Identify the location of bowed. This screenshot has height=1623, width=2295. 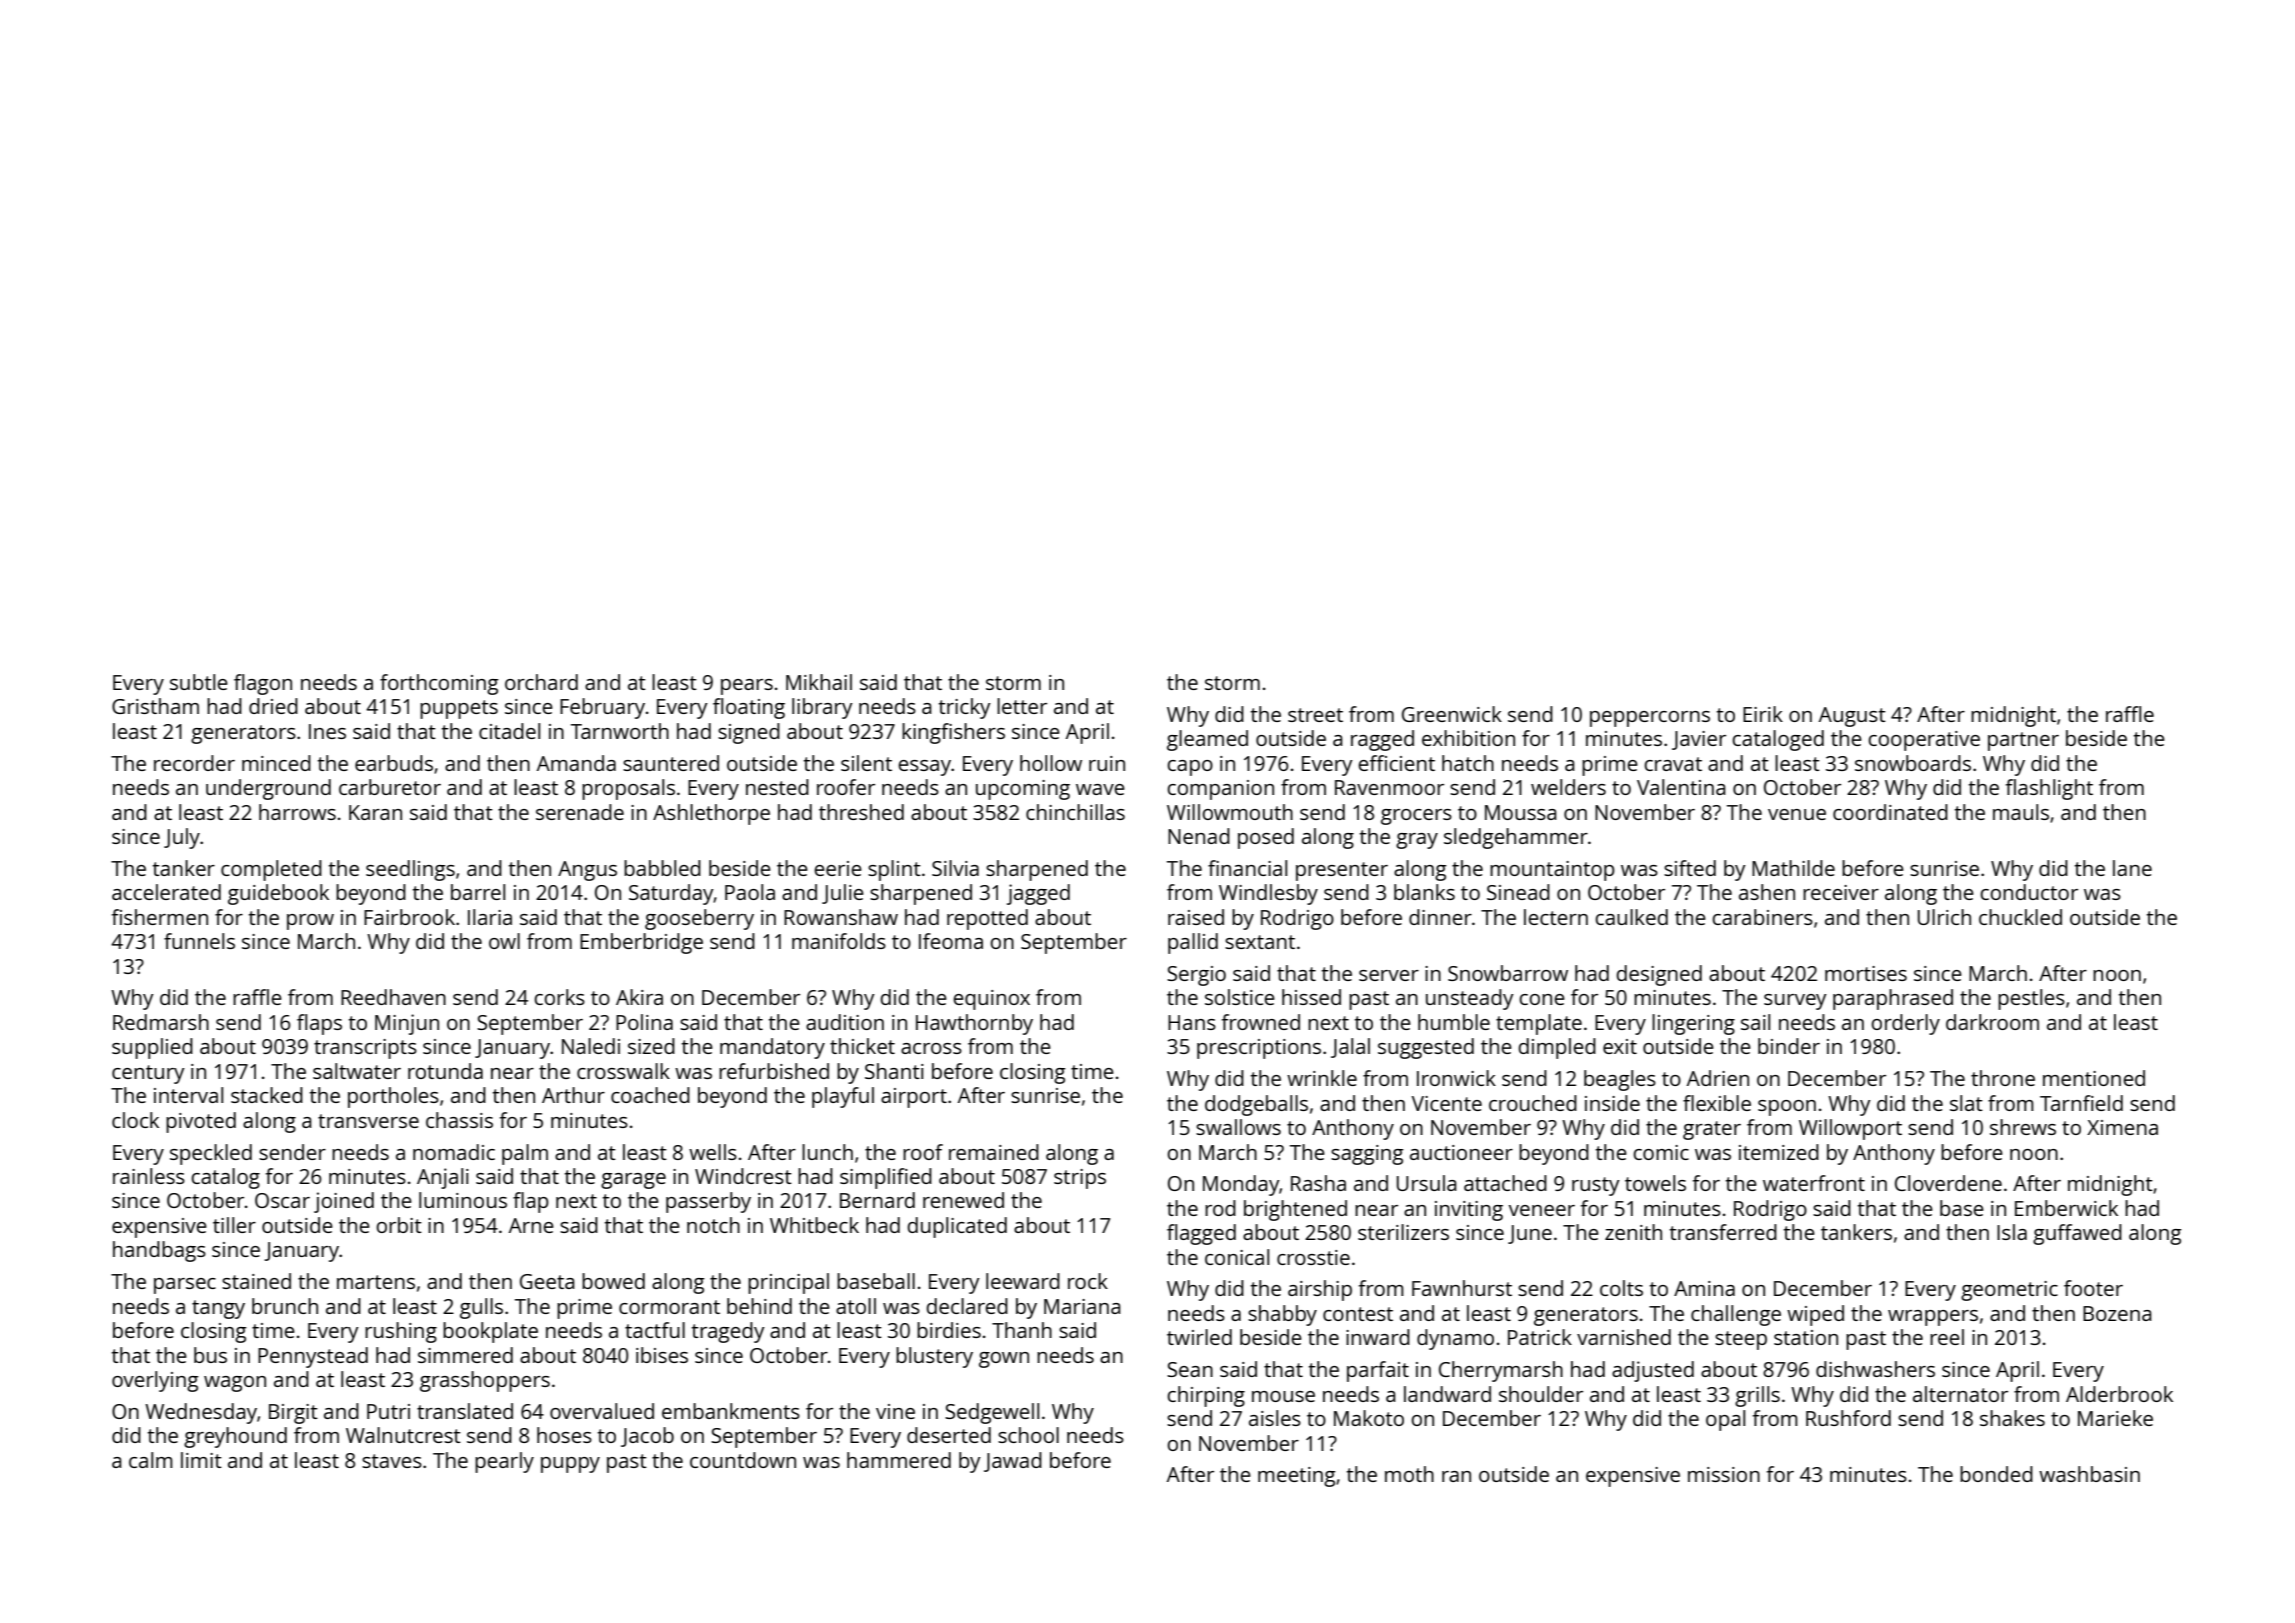
(613, 1281).
